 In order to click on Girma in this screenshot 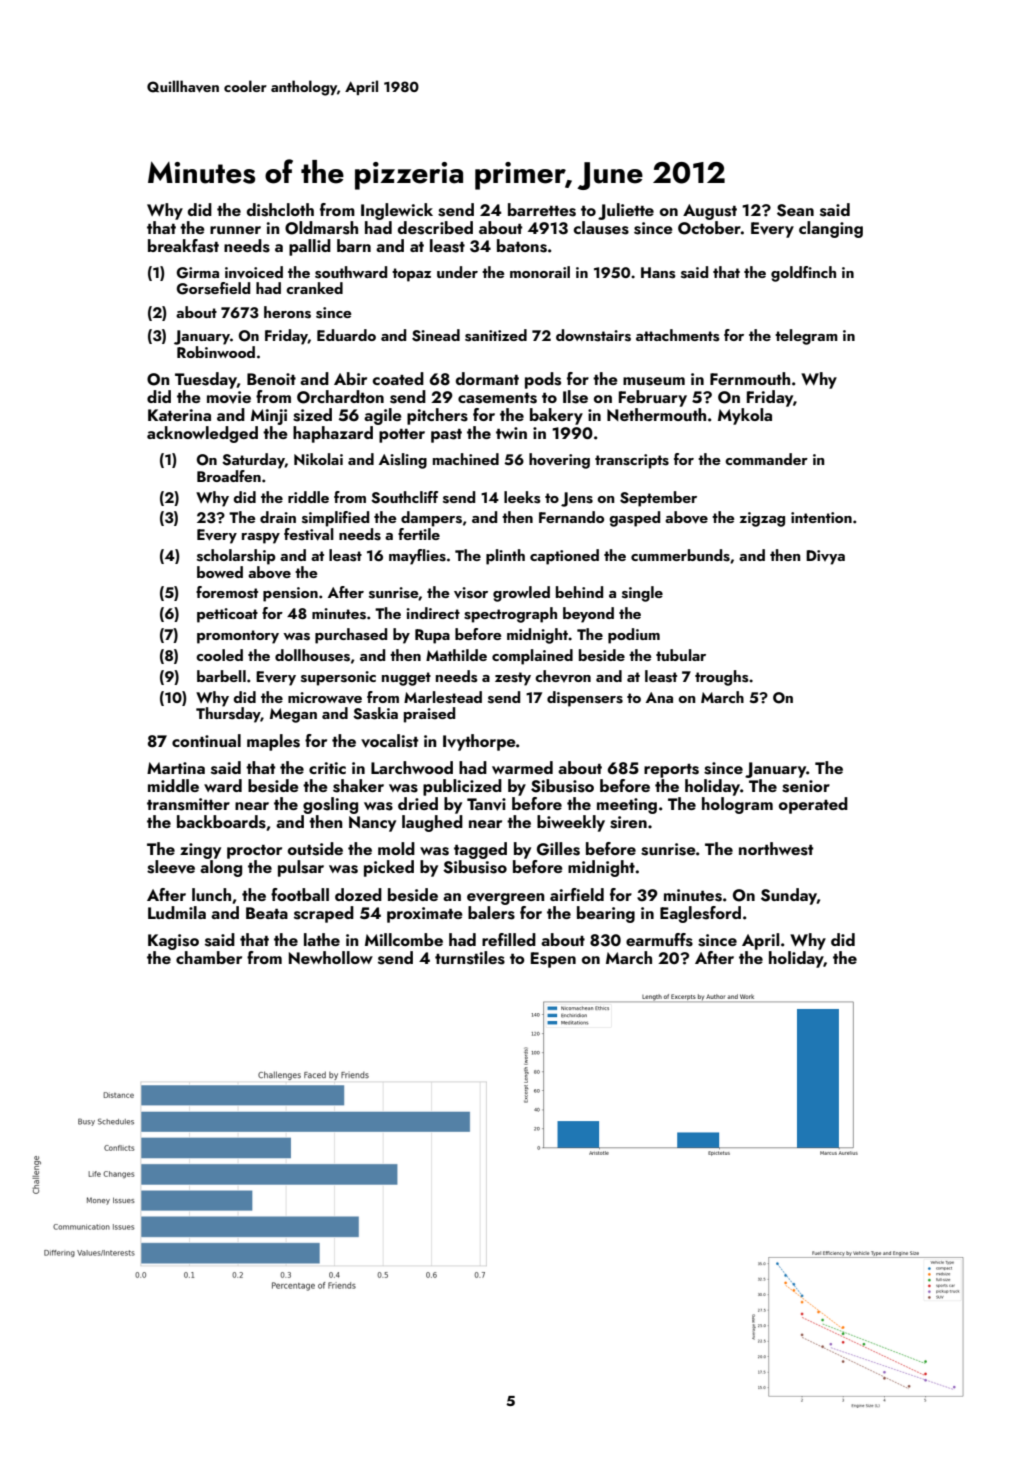, I will do `click(198, 273)`.
